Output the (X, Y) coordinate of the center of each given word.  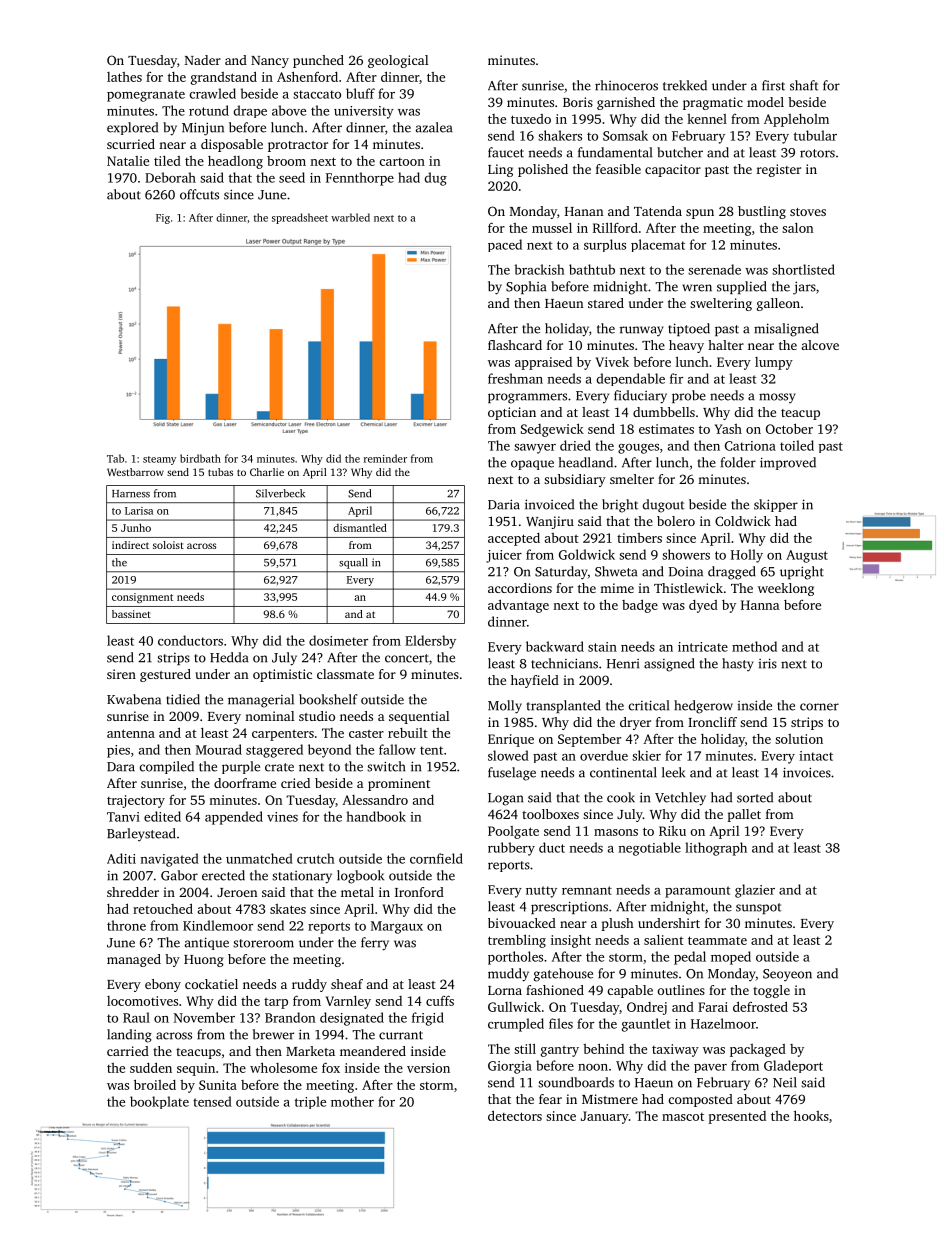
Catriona (750, 446)
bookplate (159, 1102)
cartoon (402, 162)
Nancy (270, 62)
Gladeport (793, 1066)
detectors (515, 1115)
